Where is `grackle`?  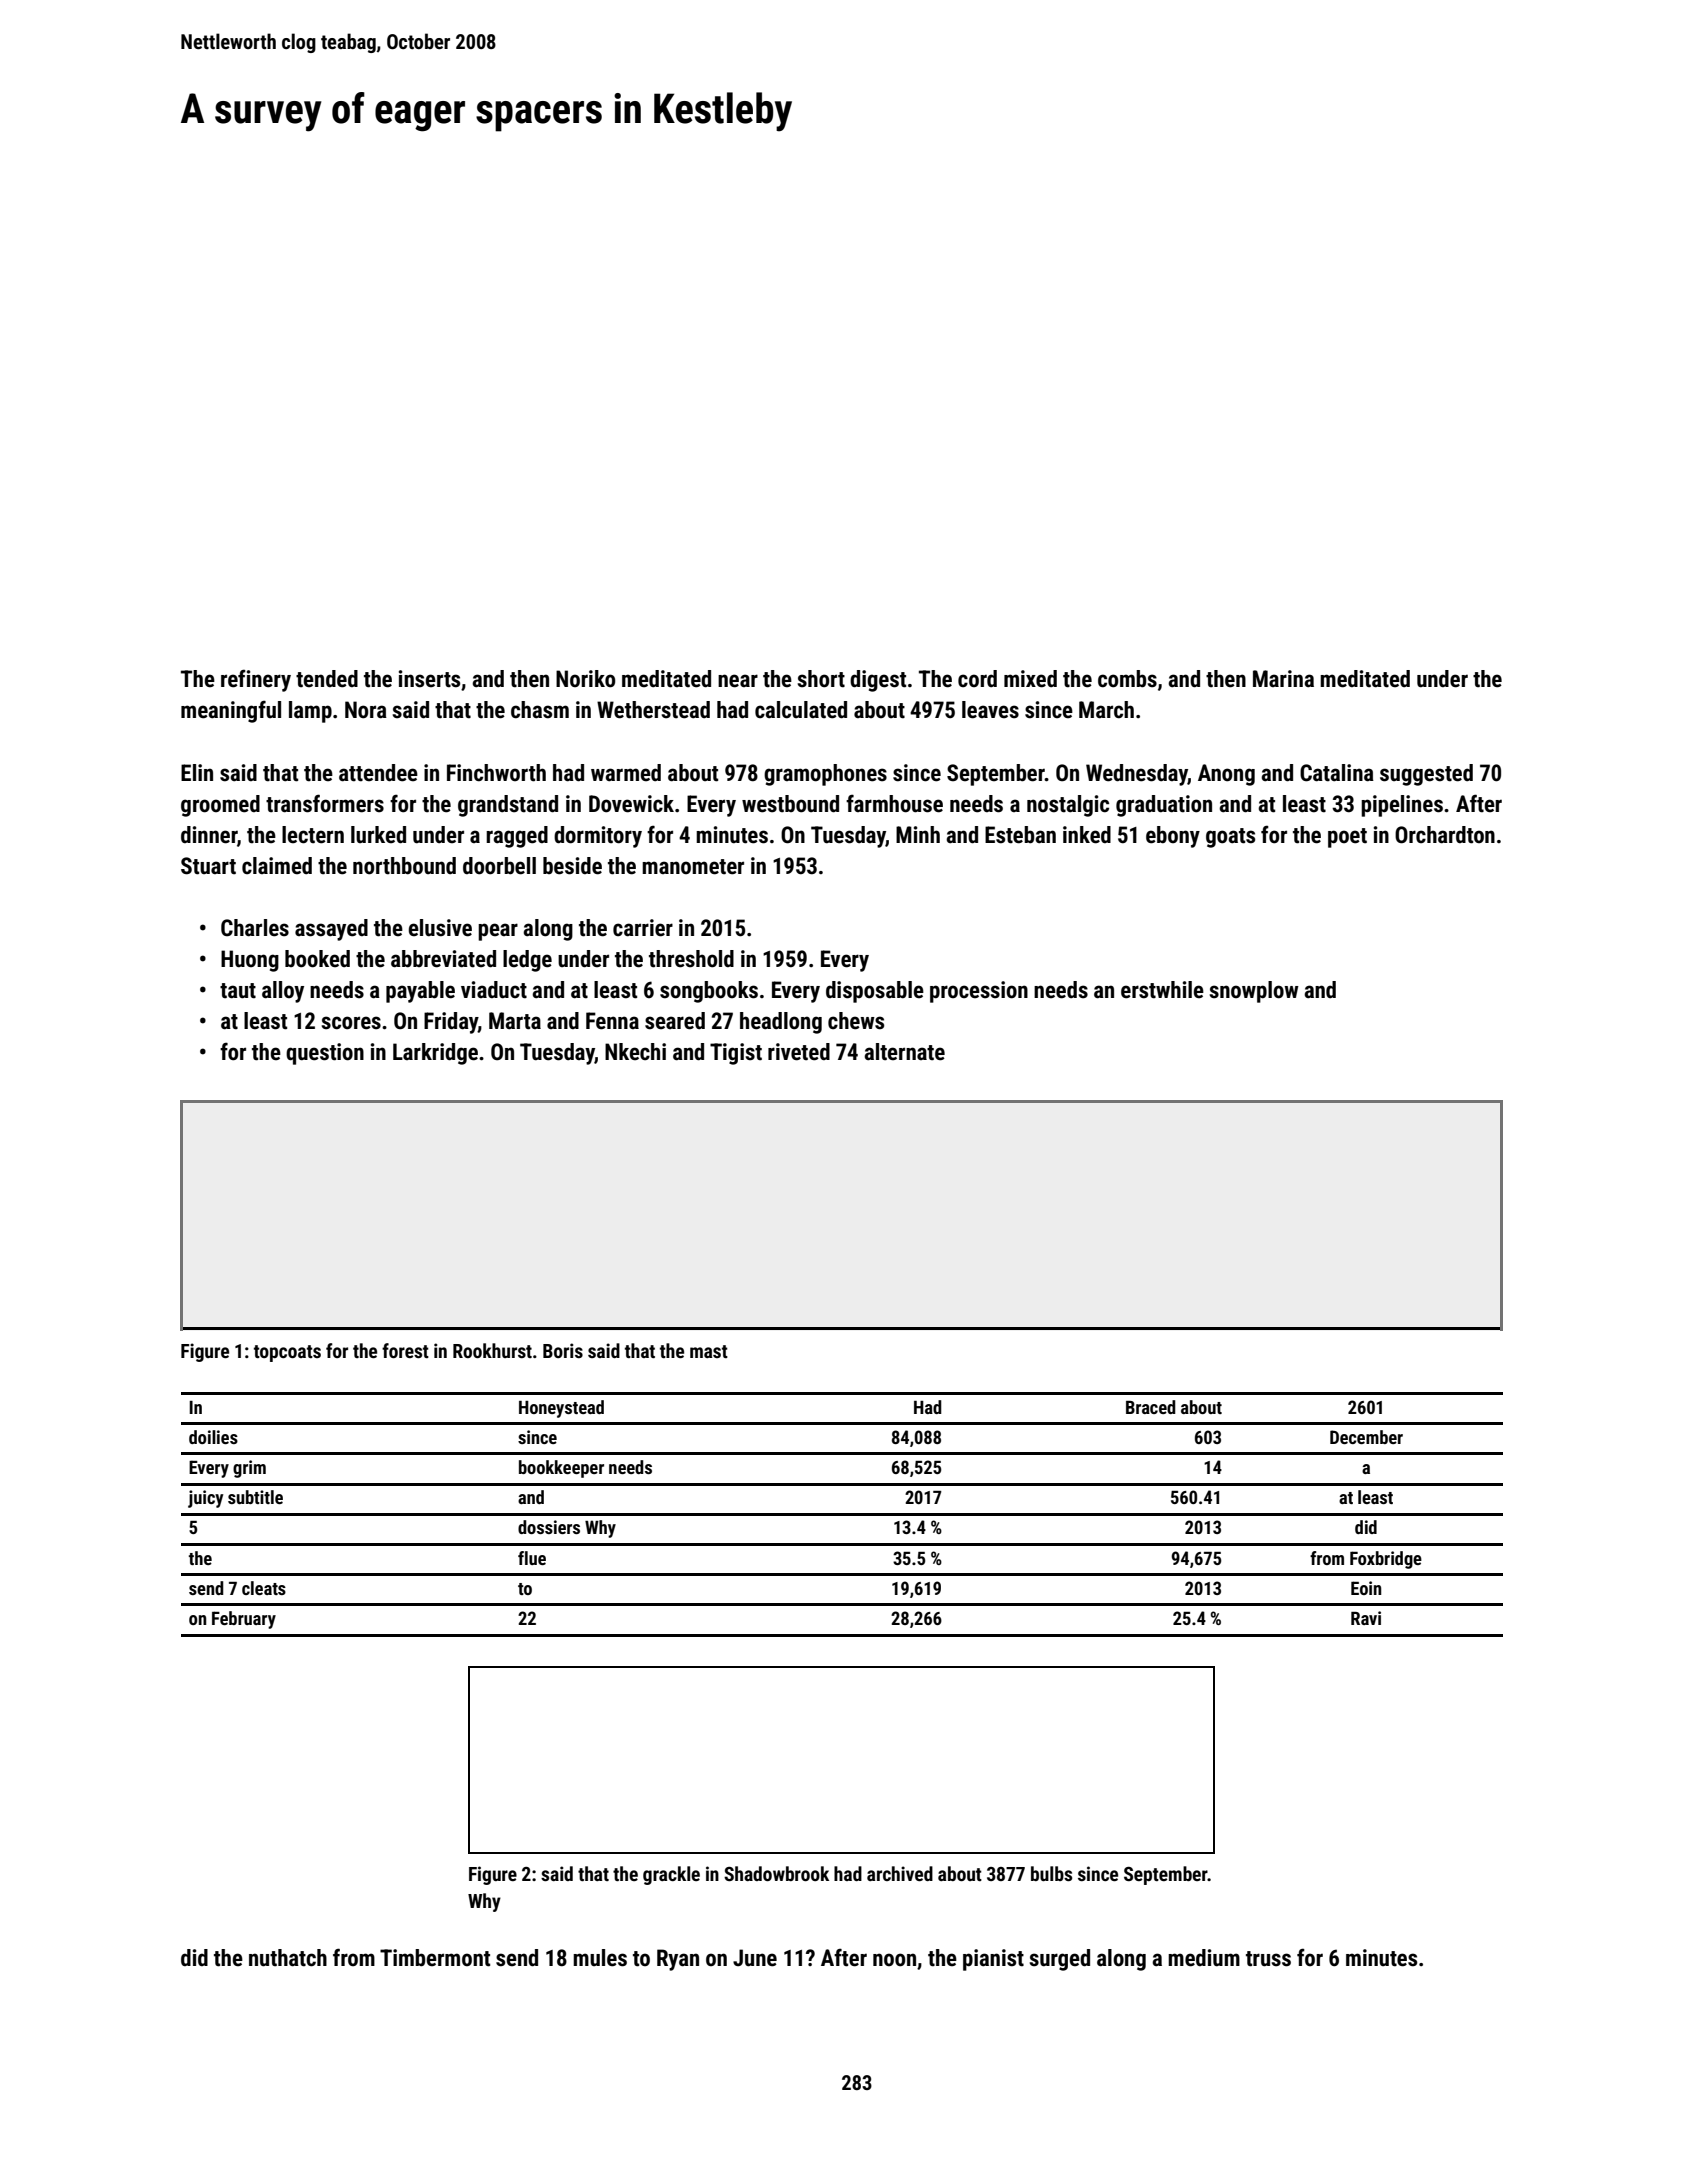 grackle is located at coordinates (671, 1875).
